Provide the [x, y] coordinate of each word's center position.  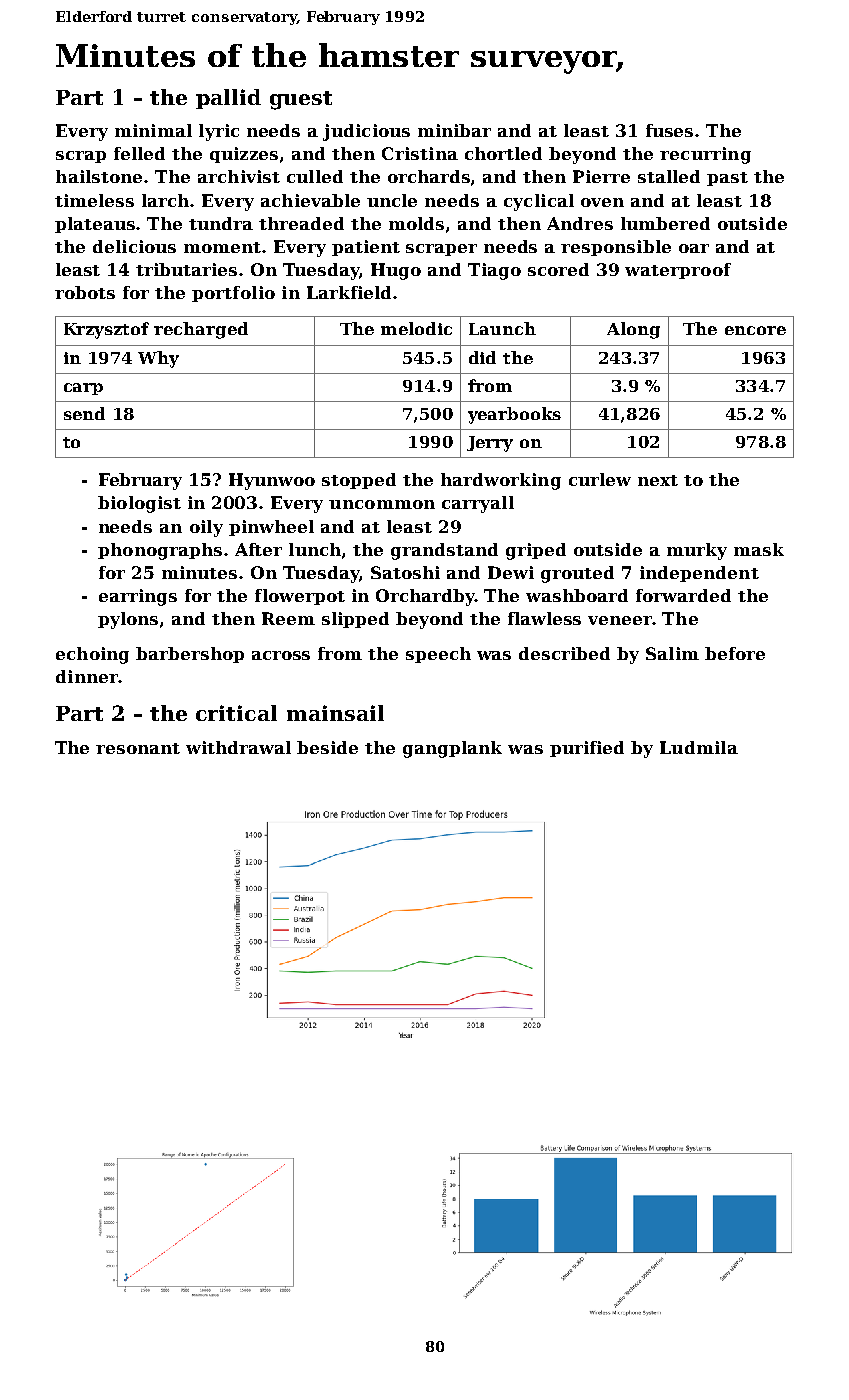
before [735, 653]
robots [85, 292]
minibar [454, 130]
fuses [669, 130]
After [258, 549]
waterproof [678, 271]
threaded [301, 223]
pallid [228, 99]
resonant [138, 748]
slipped [355, 620]
